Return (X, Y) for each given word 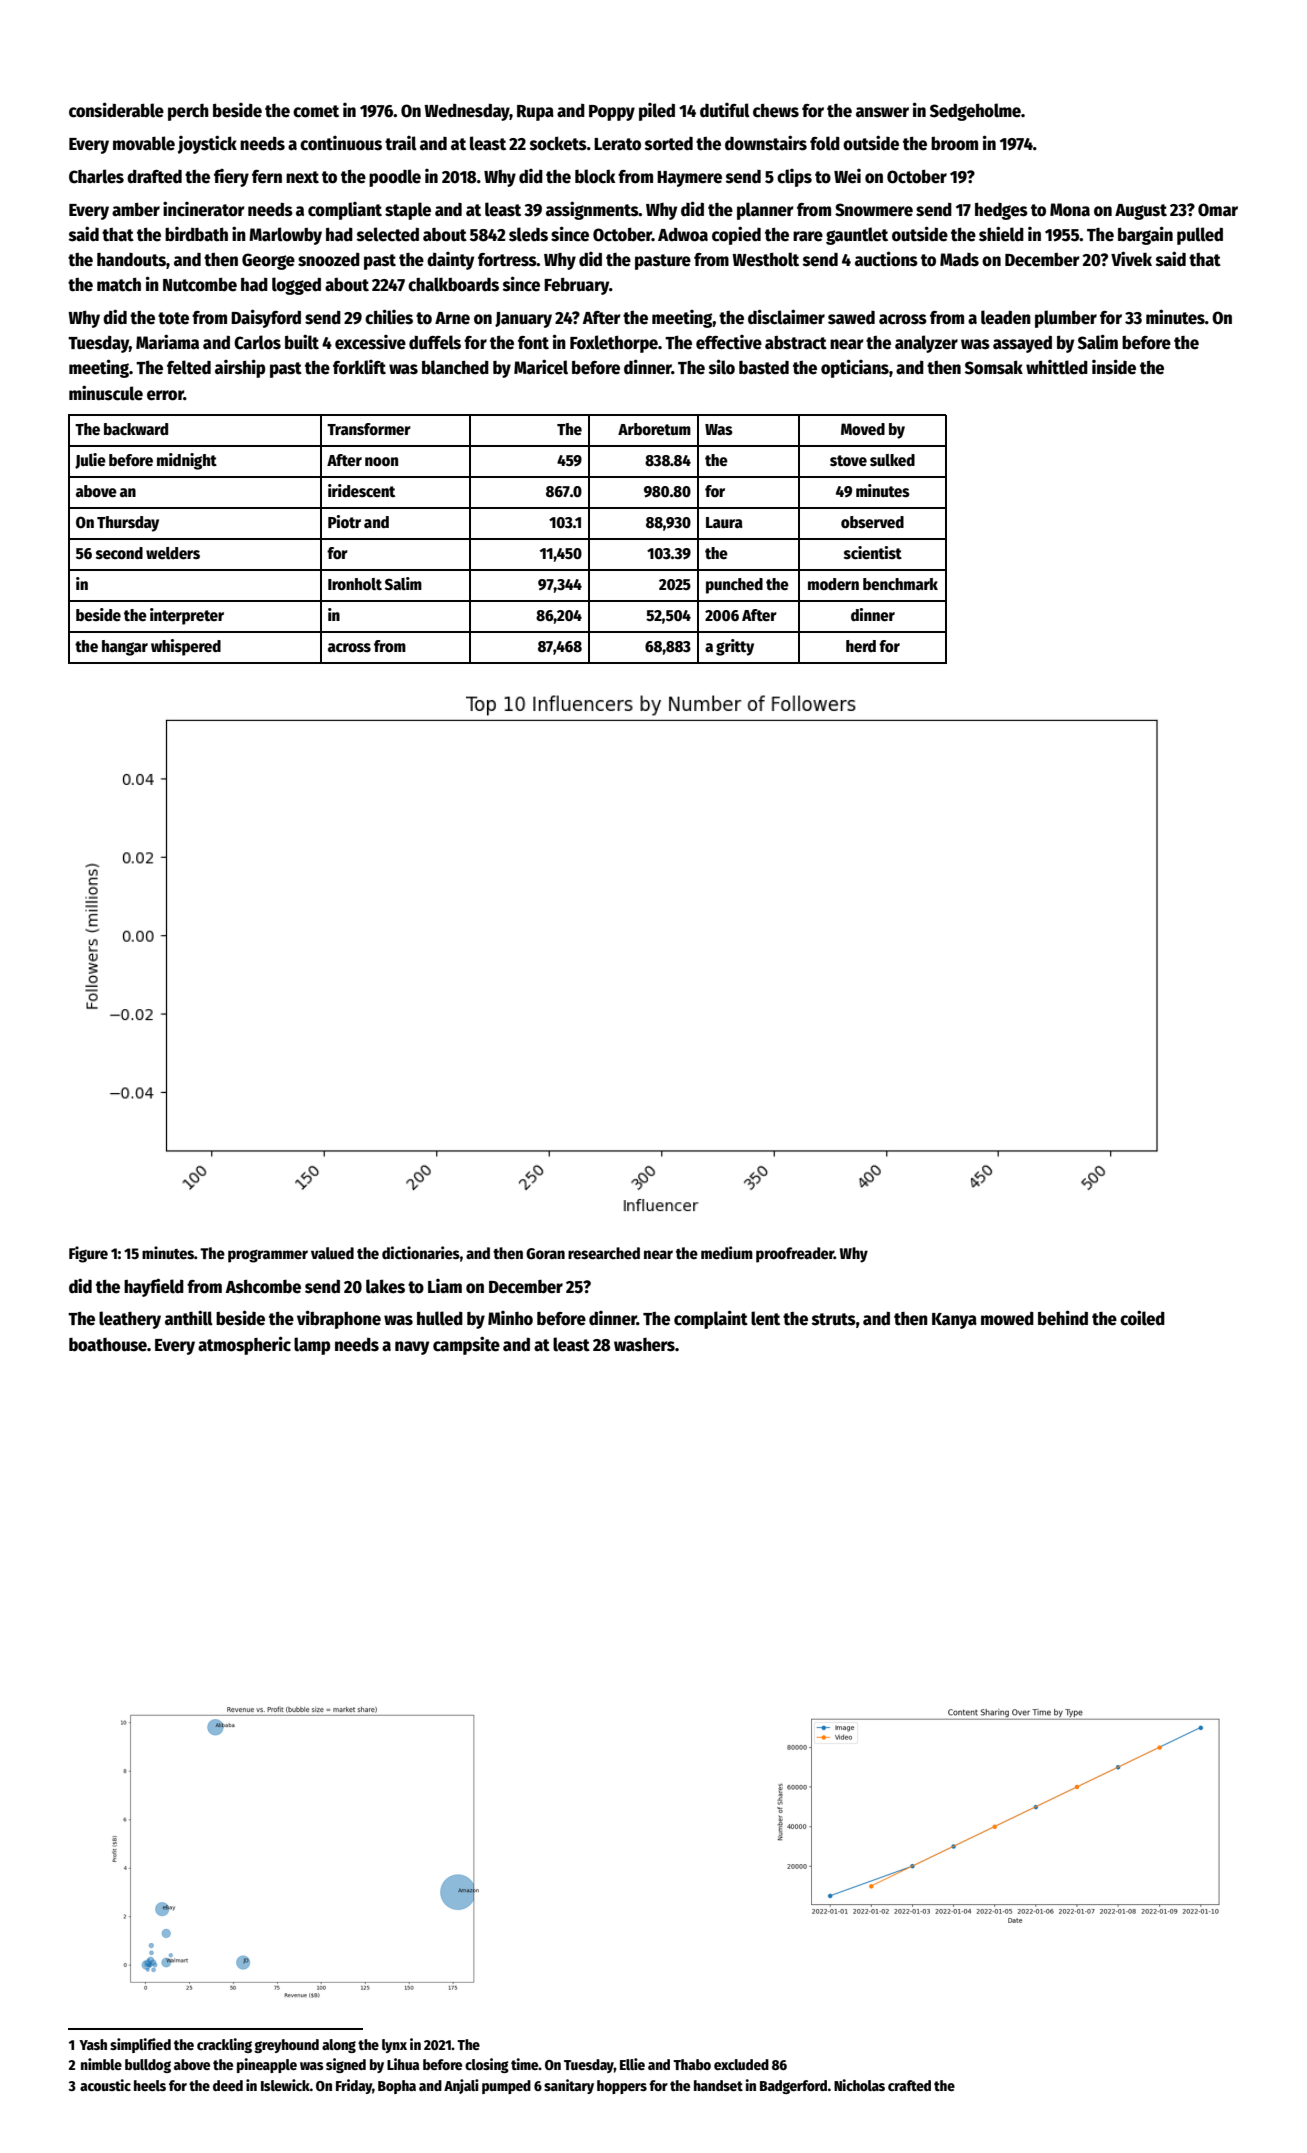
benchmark (900, 584)
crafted (909, 2085)
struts (834, 1319)
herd (861, 646)
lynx (394, 2046)
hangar (125, 648)
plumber (1066, 319)
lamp (312, 1346)
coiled (1142, 1318)
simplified (140, 2045)
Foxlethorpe (614, 344)
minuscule (106, 393)
